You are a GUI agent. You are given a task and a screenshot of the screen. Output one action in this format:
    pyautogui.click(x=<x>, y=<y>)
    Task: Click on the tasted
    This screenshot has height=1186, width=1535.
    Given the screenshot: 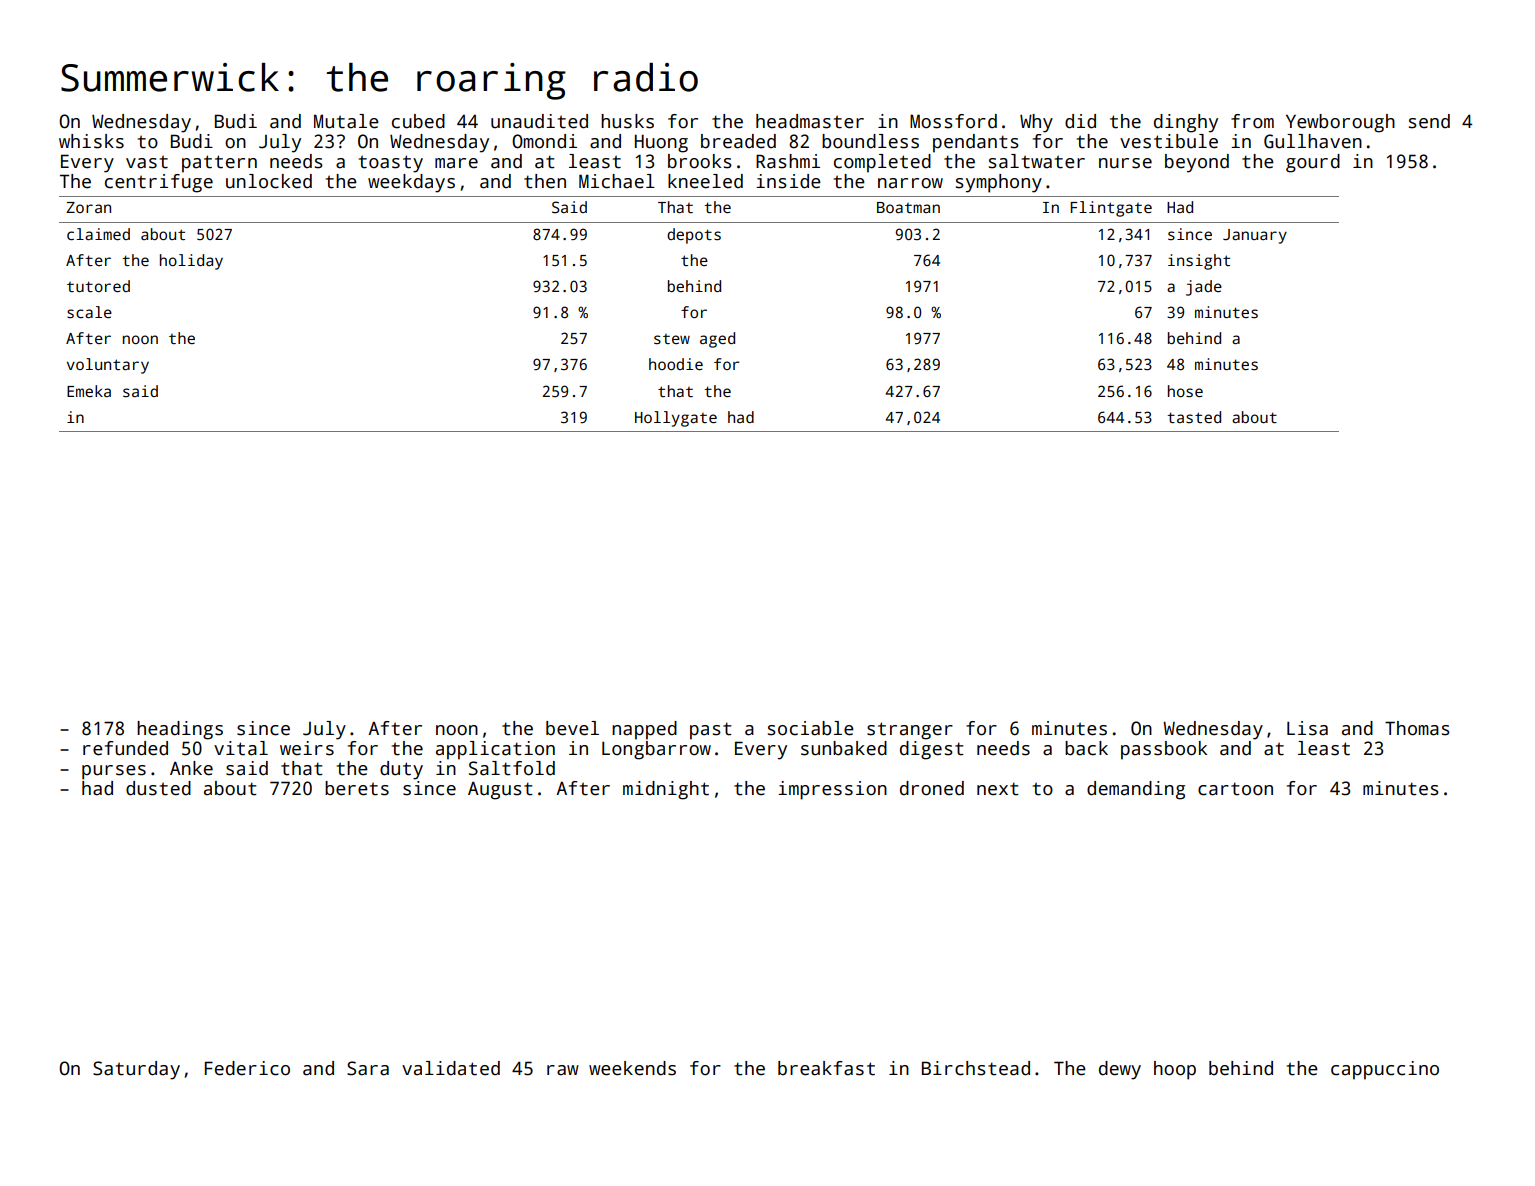 What is the action you would take?
    pyautogui.click(x=1194, y=417)
